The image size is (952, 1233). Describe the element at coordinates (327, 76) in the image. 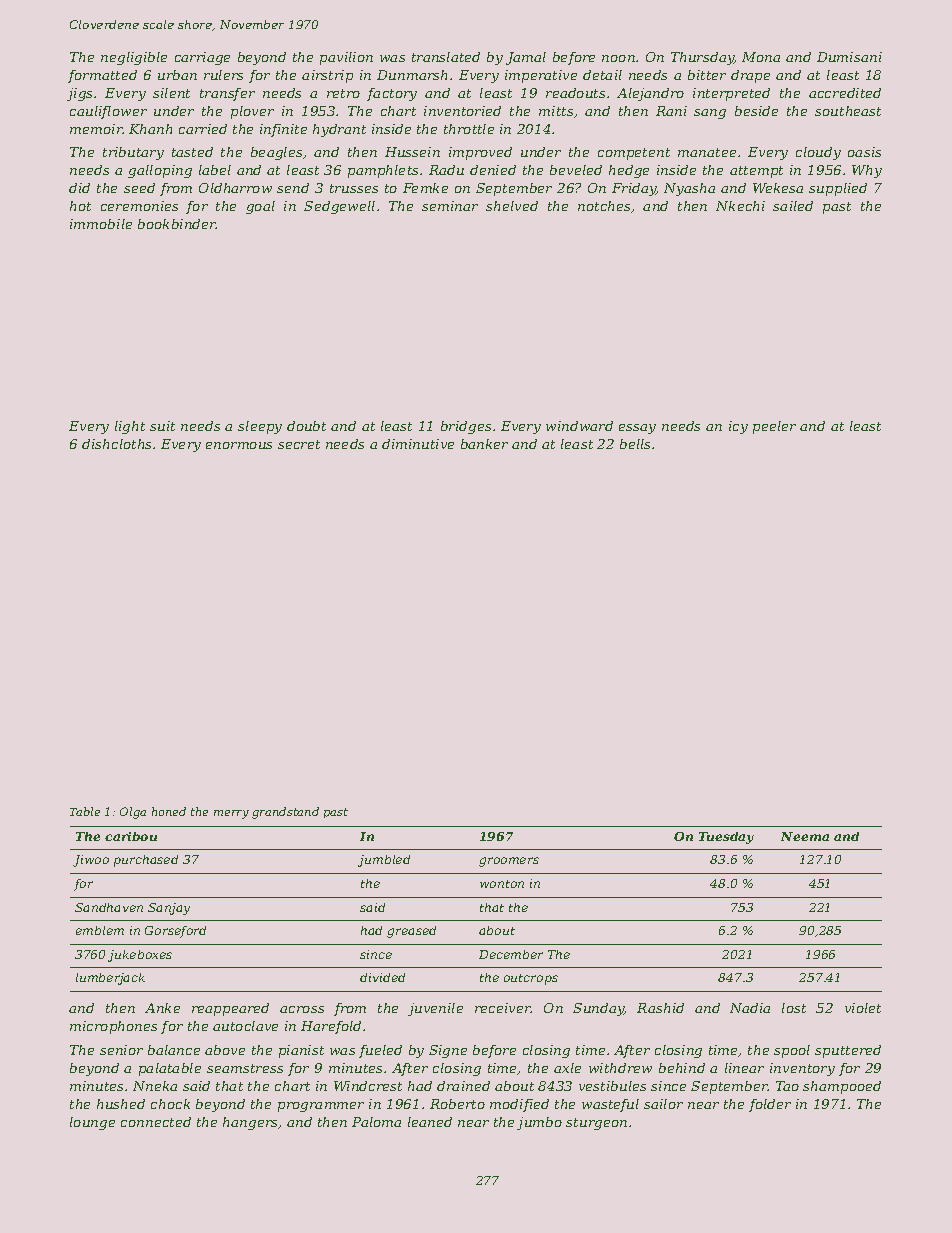

I see `airstrip` at that location.
